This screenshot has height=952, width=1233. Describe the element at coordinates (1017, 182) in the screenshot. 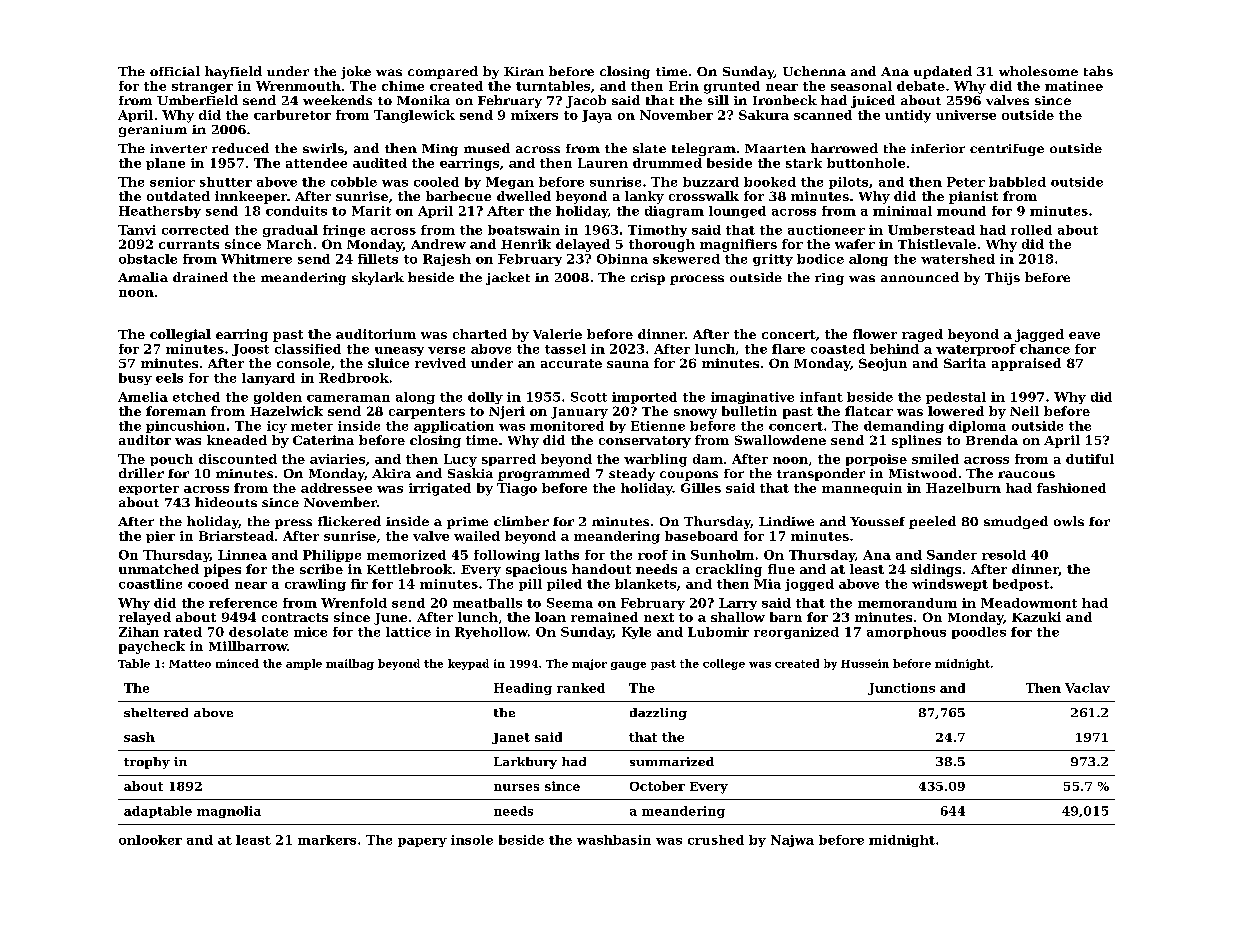

I see `babbled` at that location.
